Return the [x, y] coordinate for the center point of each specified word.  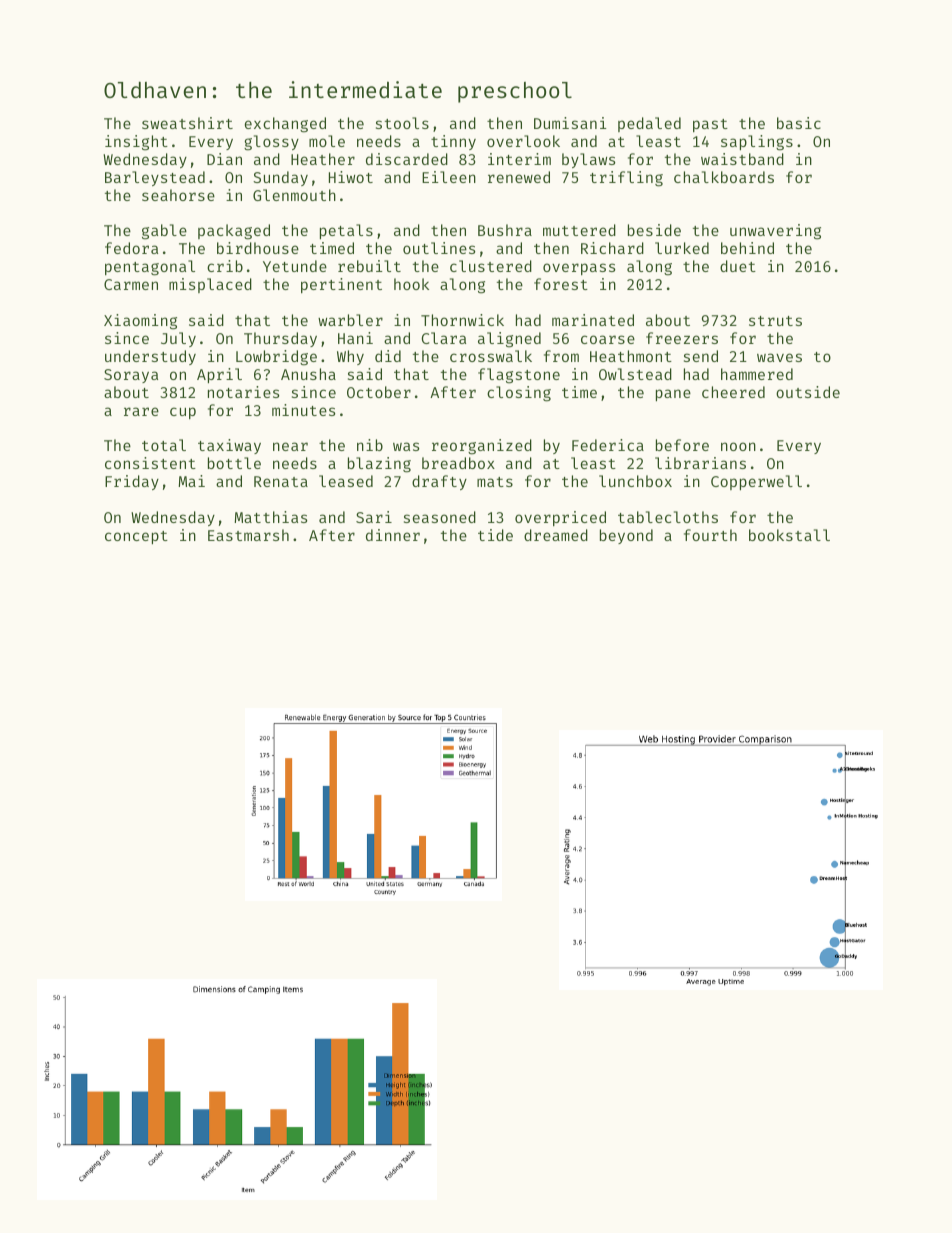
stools [402, 123]
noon [738, 446]
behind [747, 248]
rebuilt [369, 266]
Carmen [131, 284]
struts [775, 321]
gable [164, 232]
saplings [757, 143]
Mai [191, 481]
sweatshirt [187, 123]
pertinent [341, 285]
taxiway [229, 446]
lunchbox [635, 481]
